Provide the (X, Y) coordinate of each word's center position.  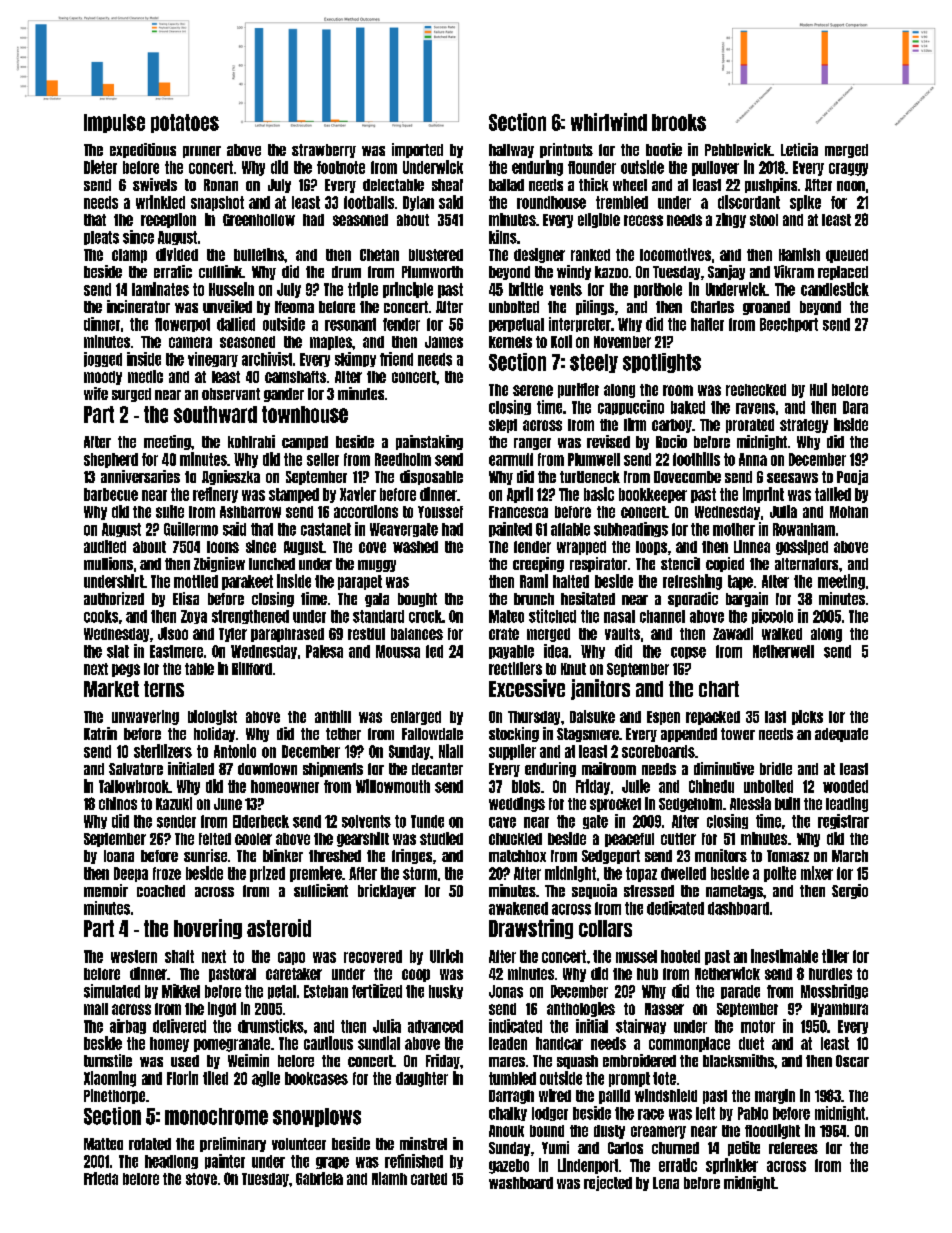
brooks (679, 122)
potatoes (185, 123)
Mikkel (181, 991)
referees (793, 1148)
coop (416, 975)
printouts (566, 150)
